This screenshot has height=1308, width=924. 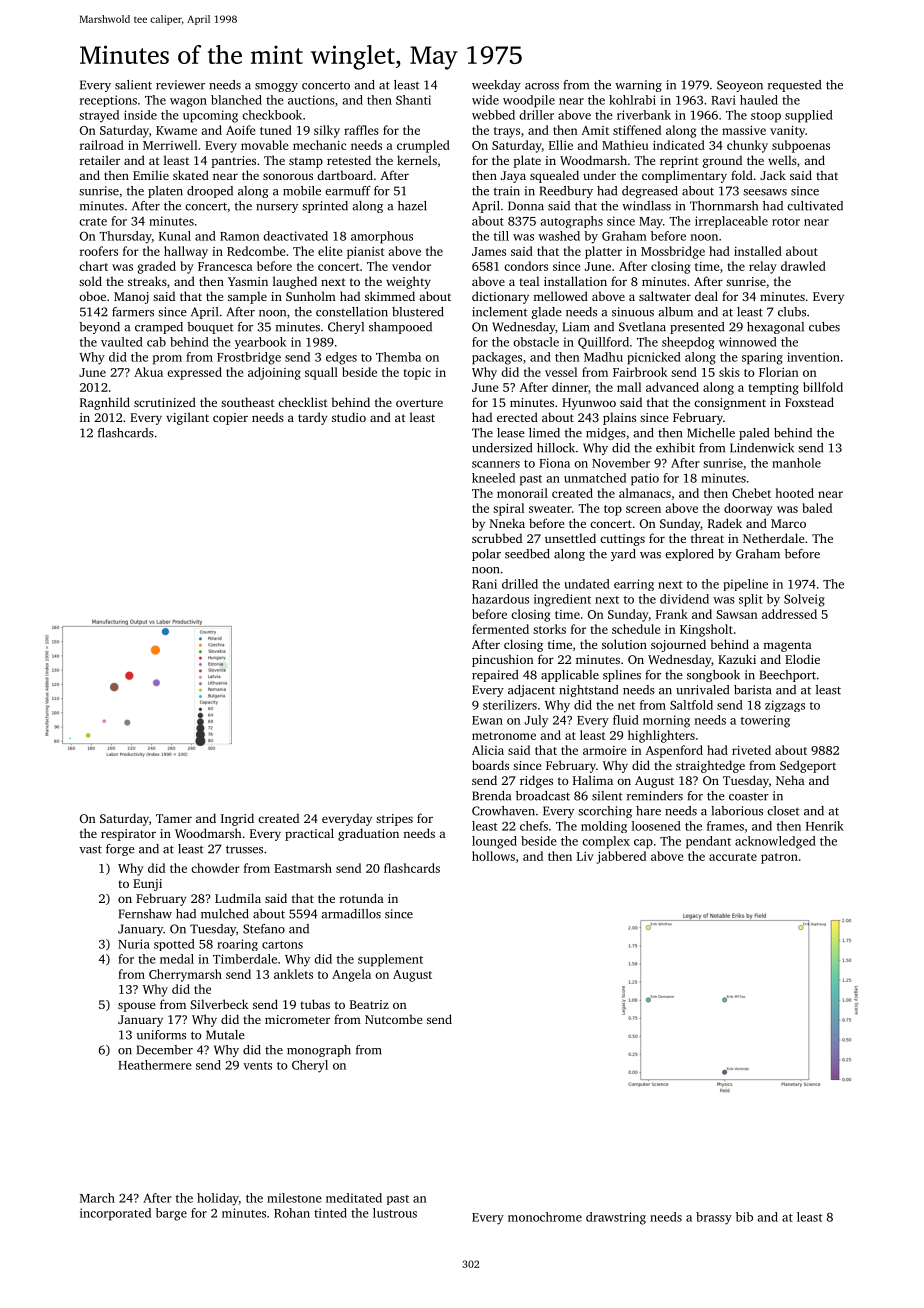 I want to click on brassy, so click(x=714, y=1218).
